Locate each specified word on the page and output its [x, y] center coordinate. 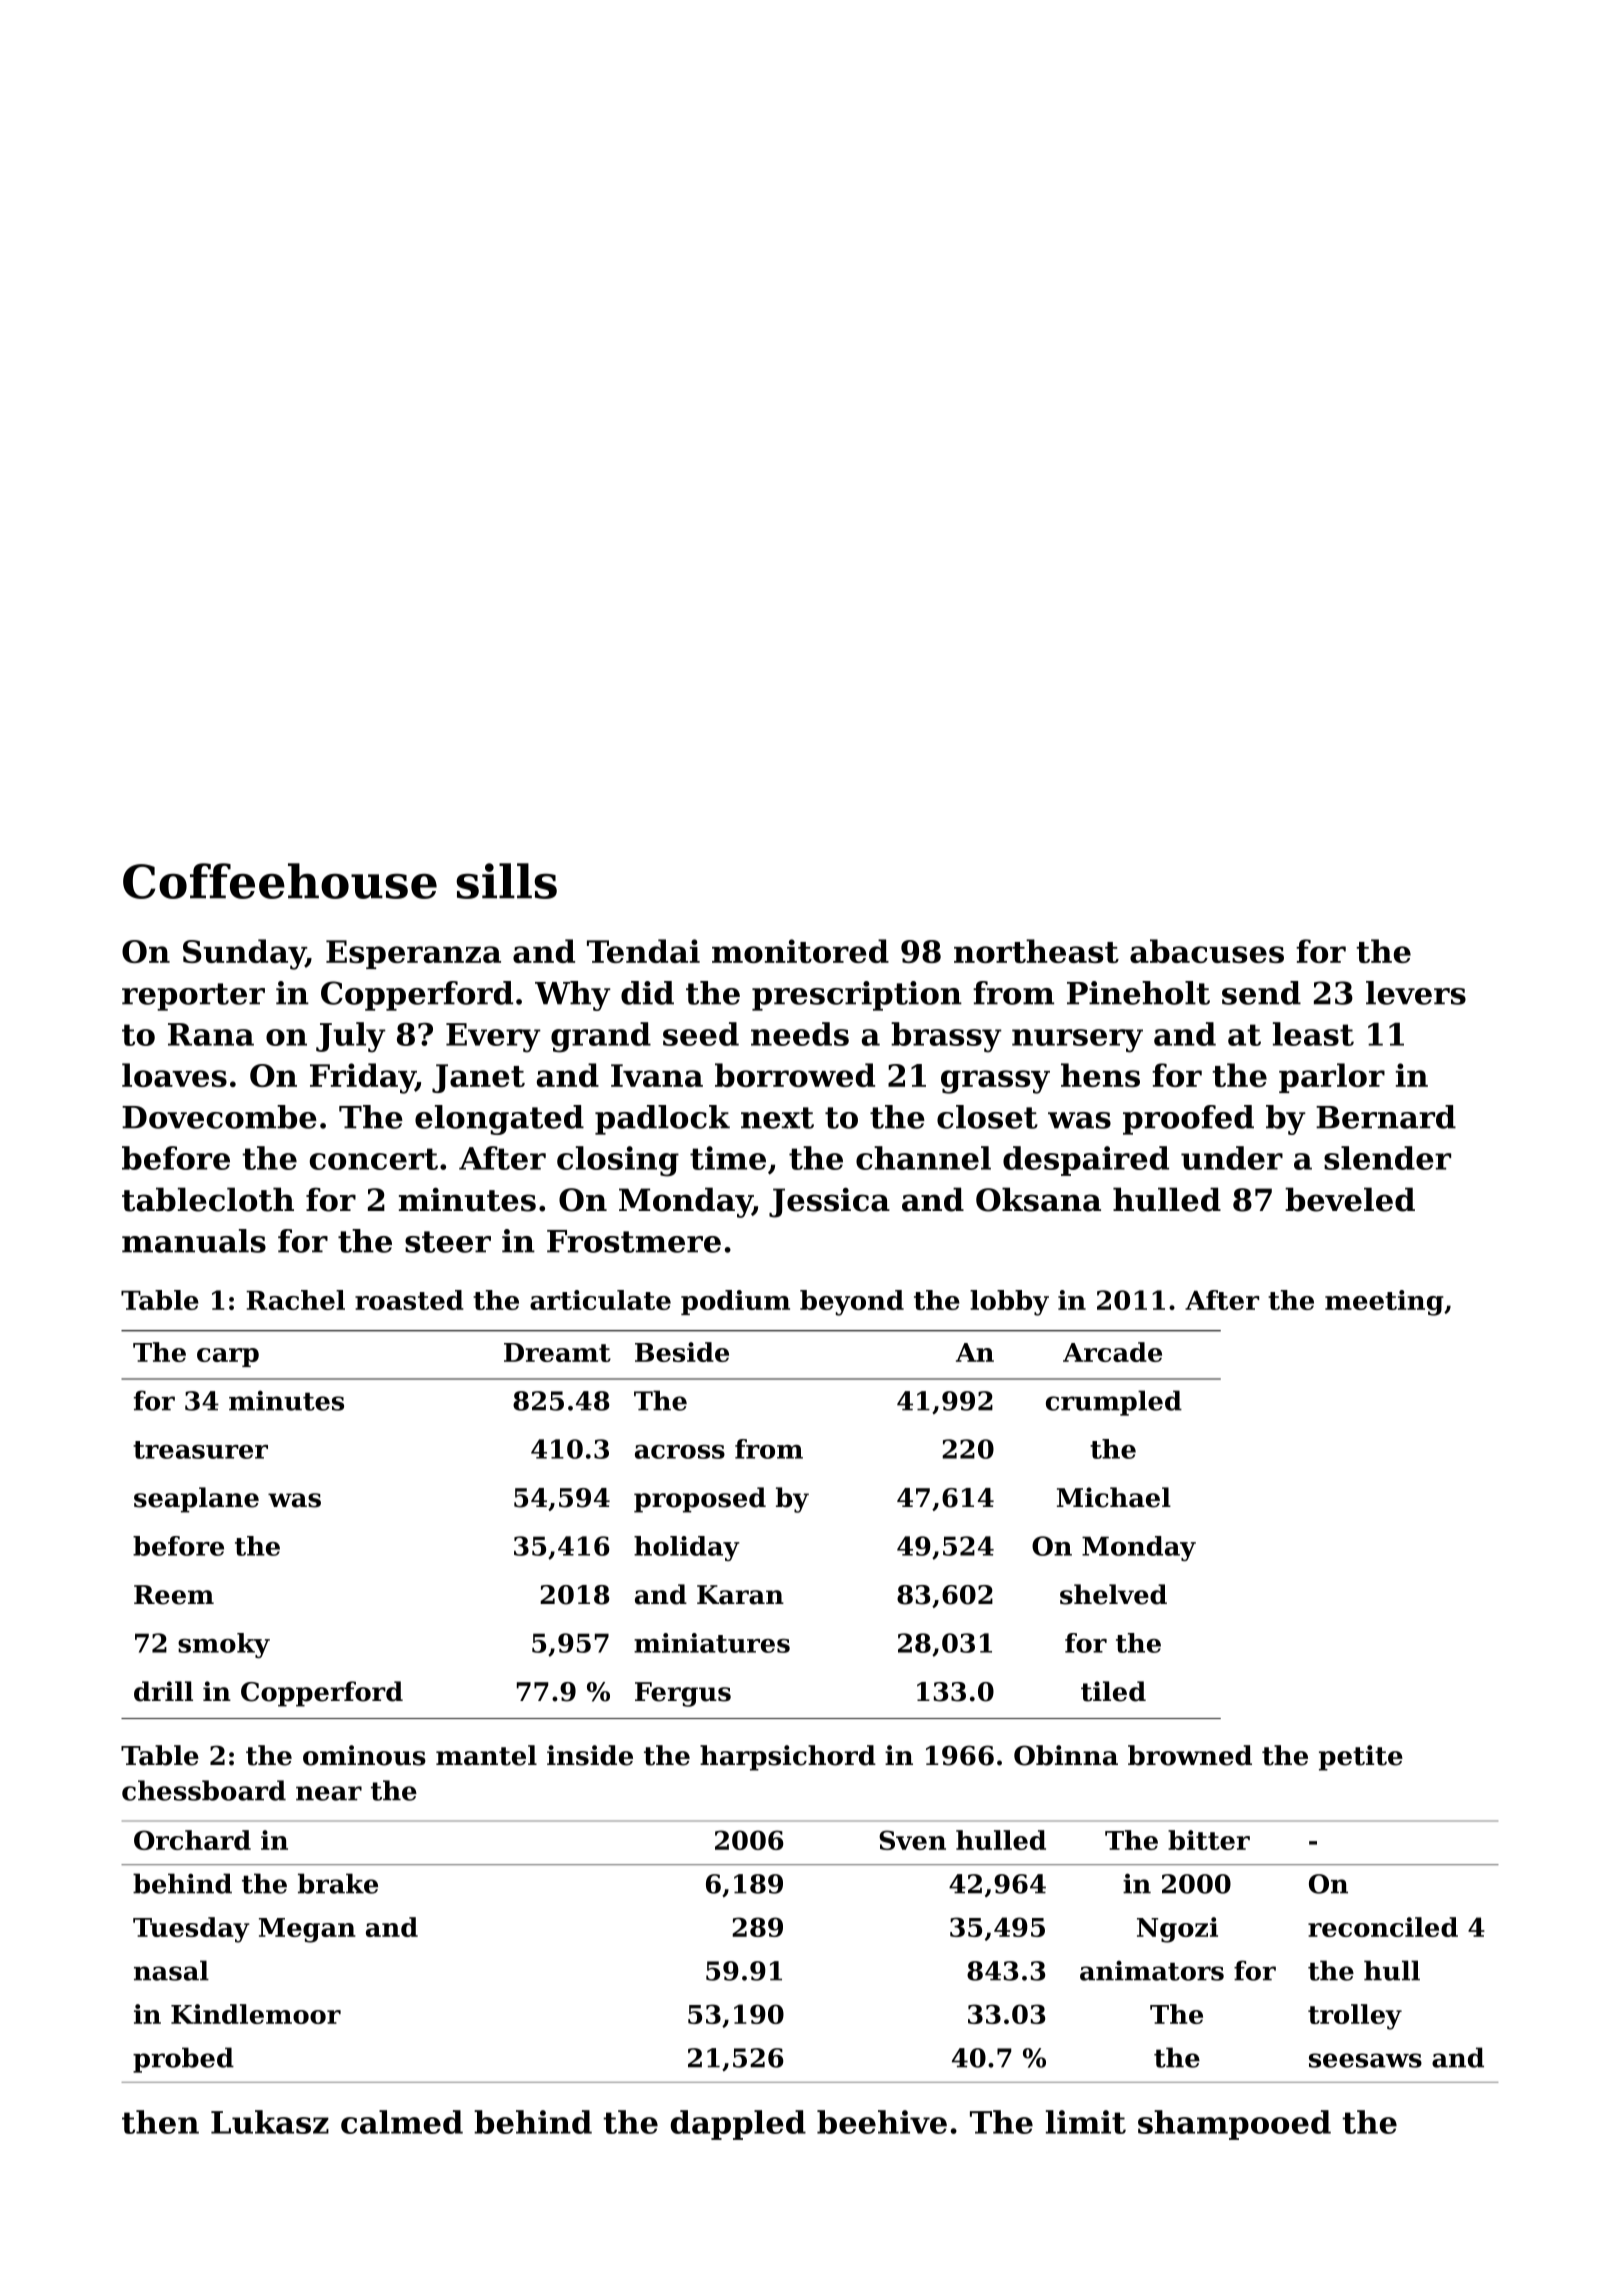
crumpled [1114, 1403]
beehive [882, 2122]
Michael [1114, 1497]
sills [506, 881]
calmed [402, 2122]
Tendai [643, 951]
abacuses [1207, 951]
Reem [174, 1595]
